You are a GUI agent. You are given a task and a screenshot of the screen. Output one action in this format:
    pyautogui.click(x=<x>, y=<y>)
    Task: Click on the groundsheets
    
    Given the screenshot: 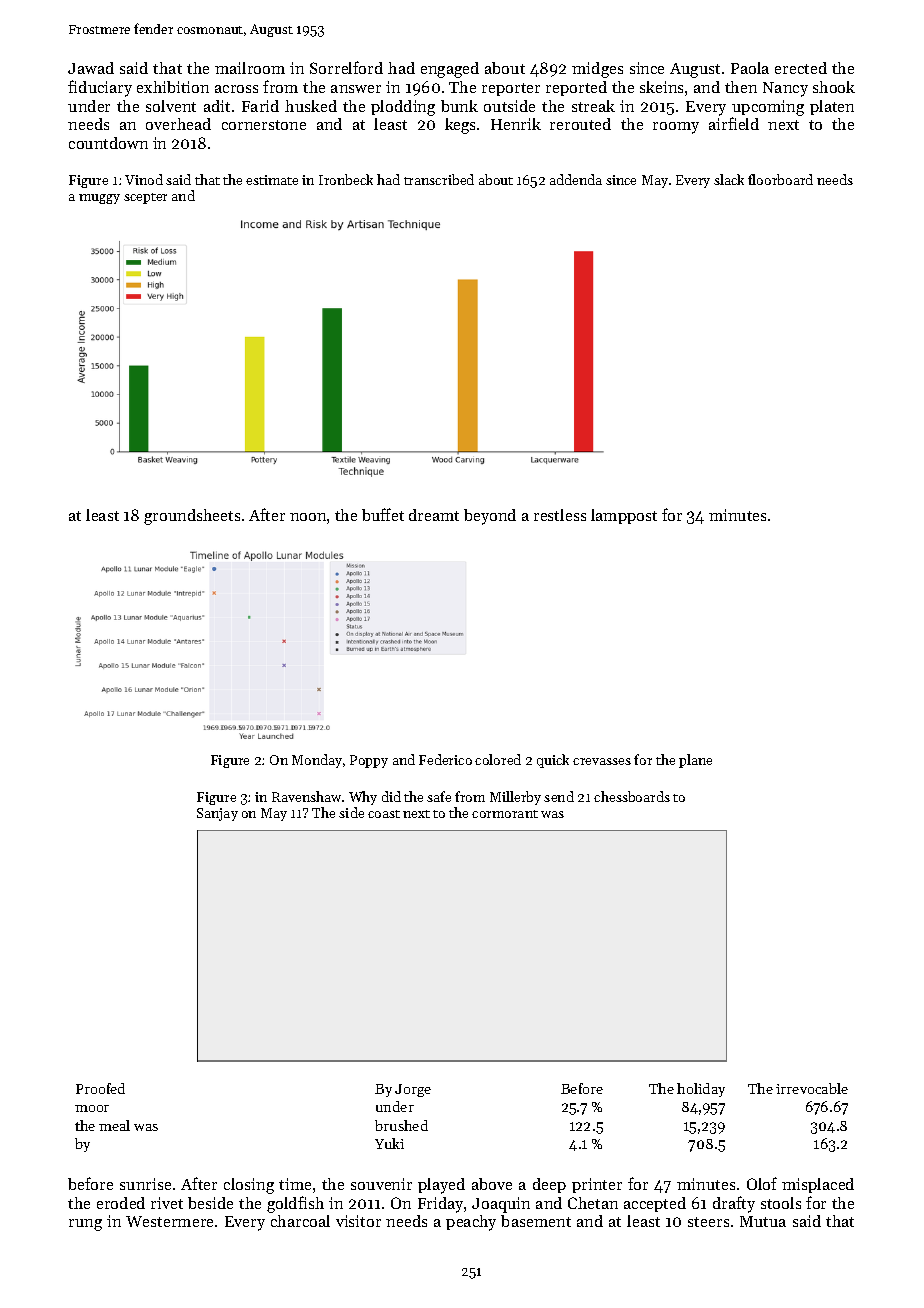 What is the action you would take?
    pyautogui.click(x=192, y=517)
